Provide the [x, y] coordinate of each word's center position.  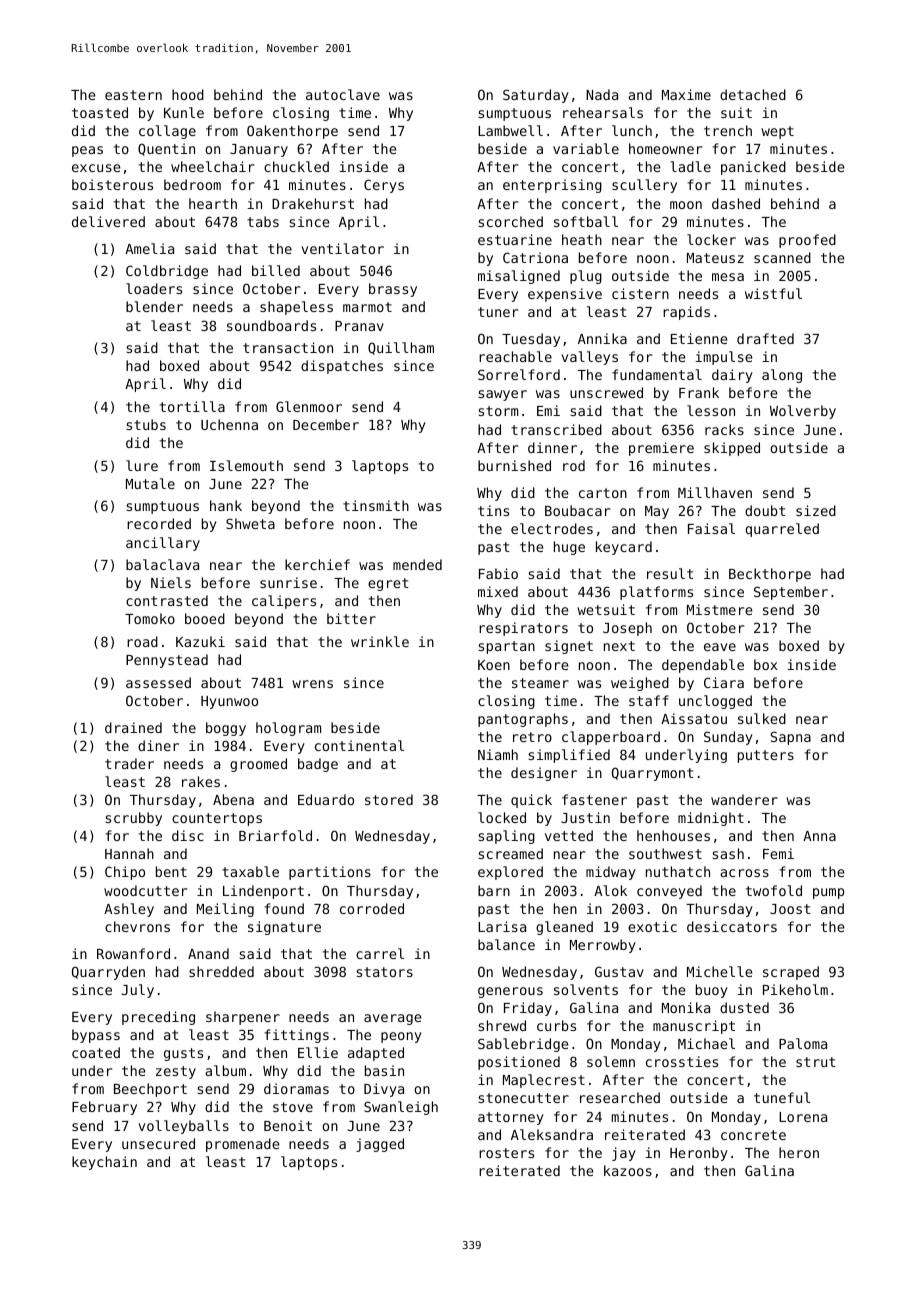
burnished [514, 465]
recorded [159, 523]
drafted [765, 338]
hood [188, 94]
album [225, 1070]
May [657, 512]
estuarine [515, 239]
